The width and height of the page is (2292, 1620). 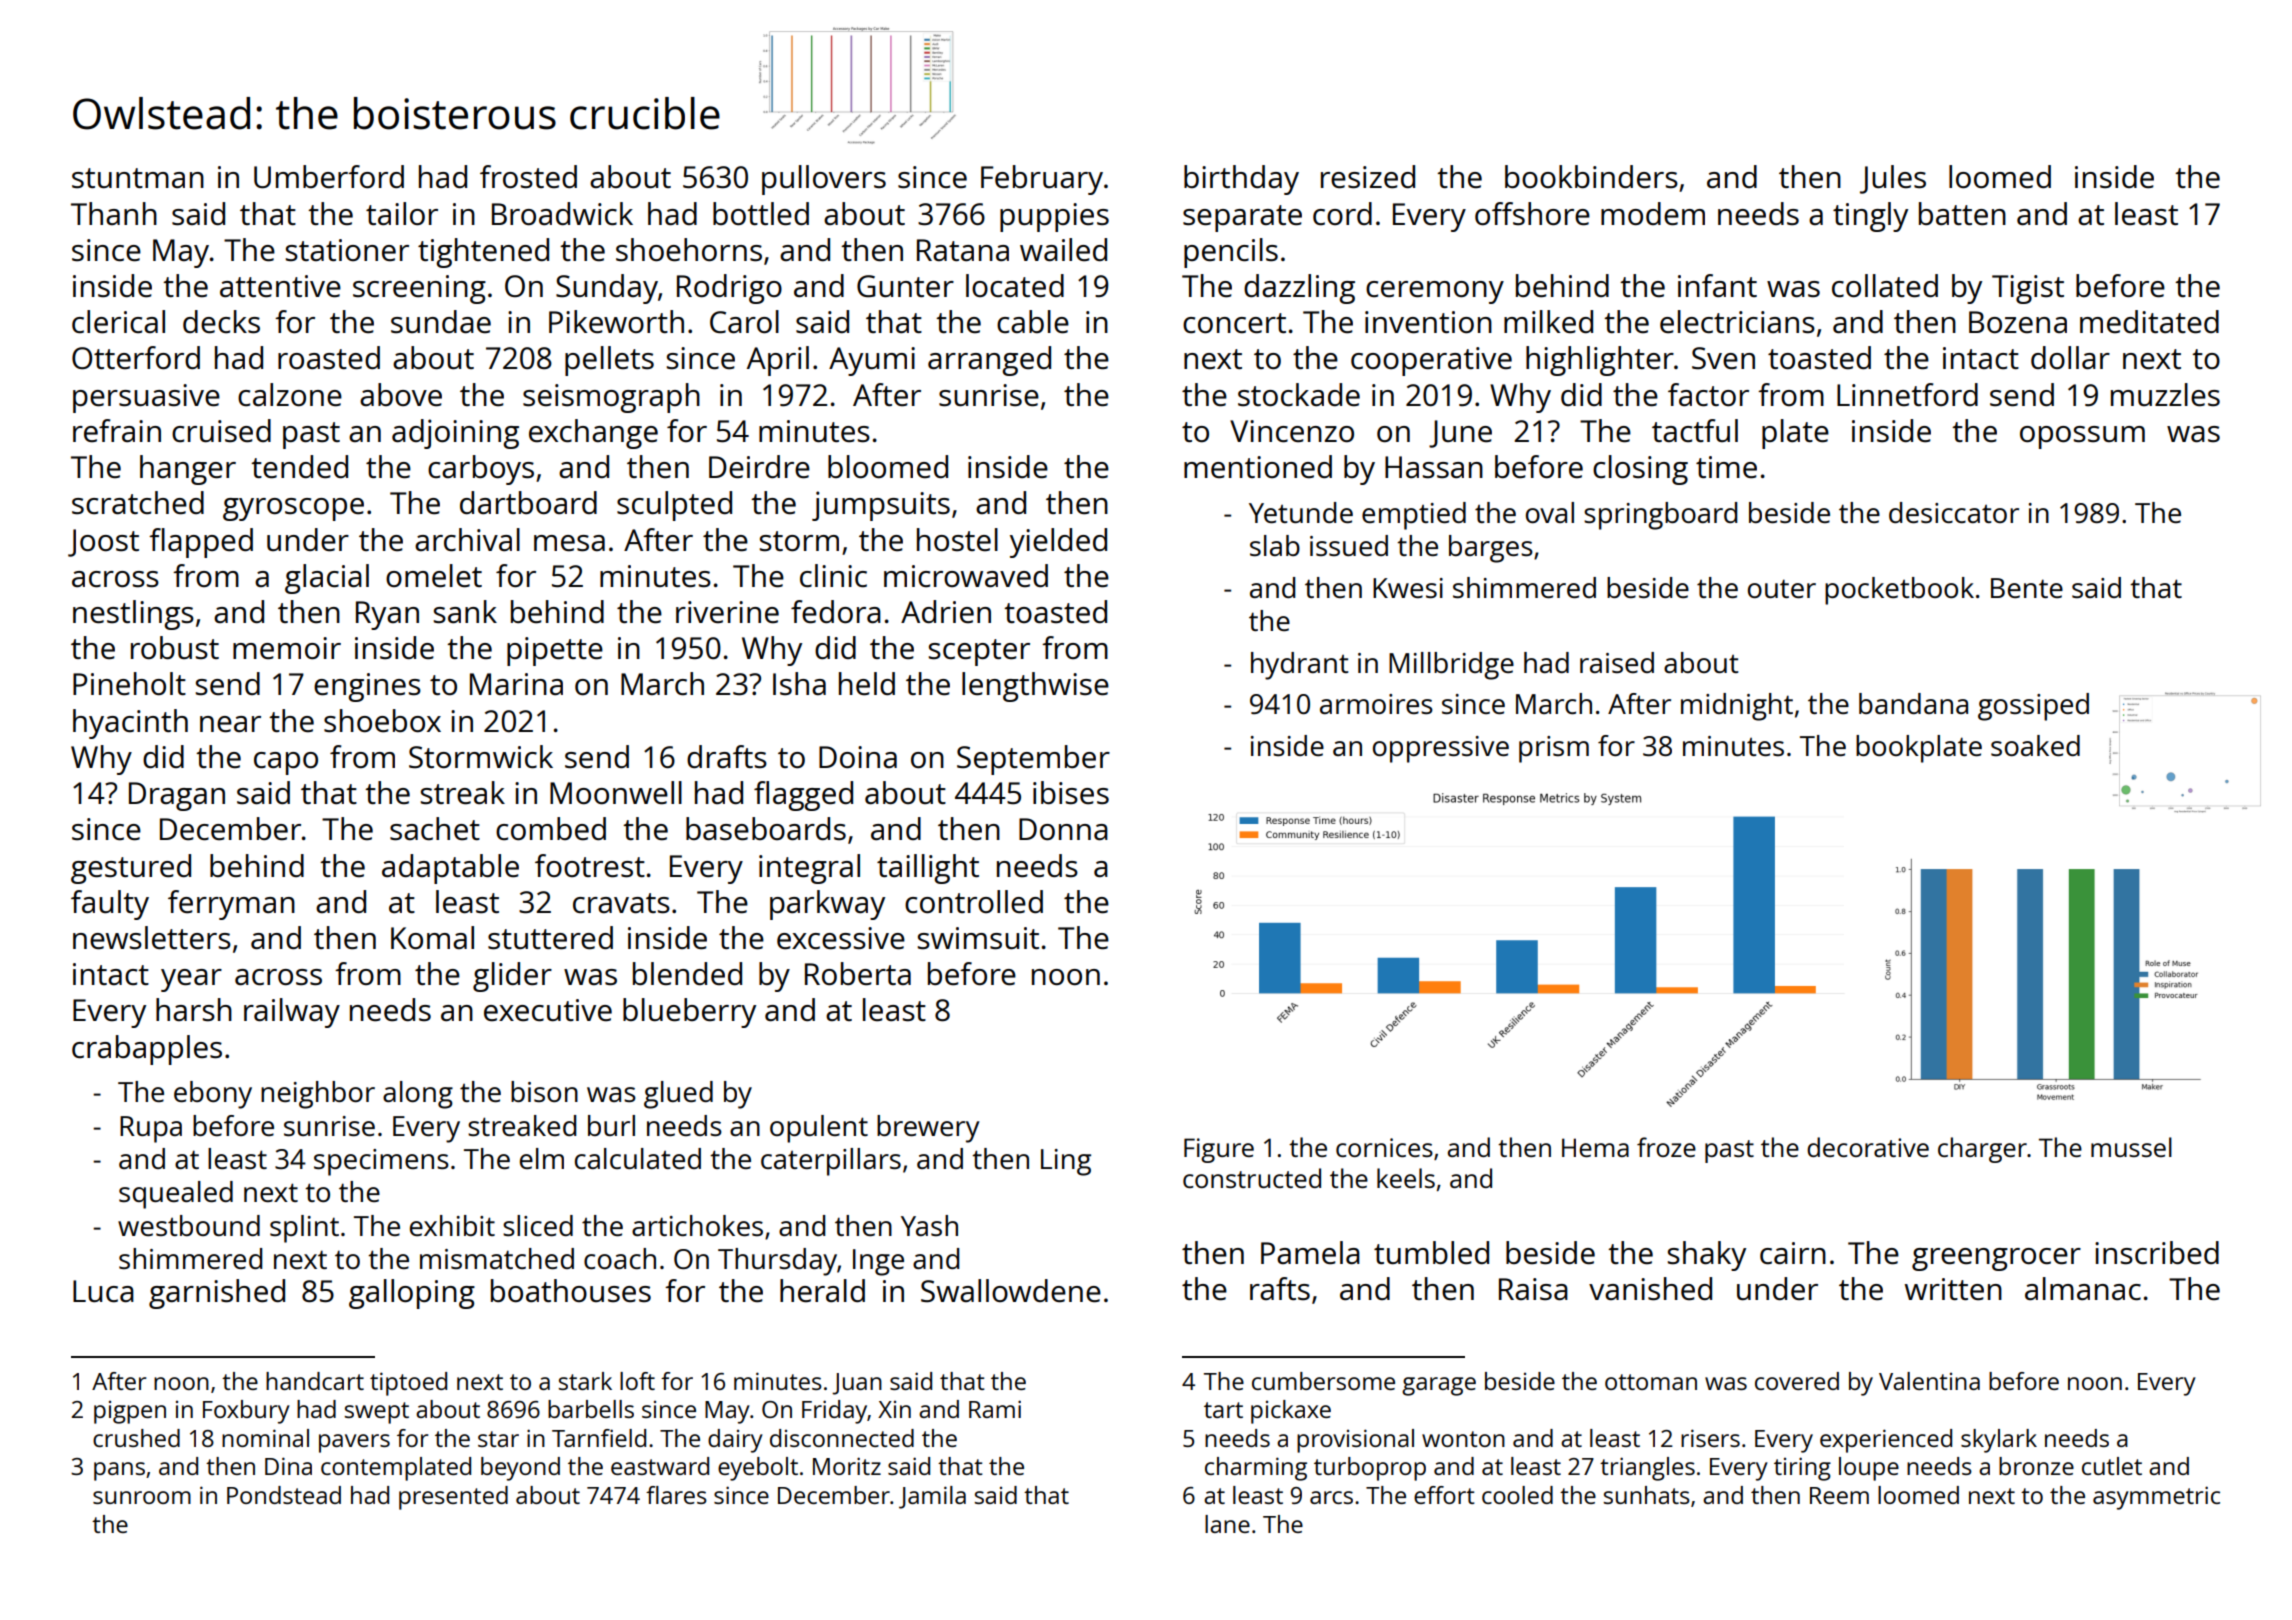 What do you see at coordinates (2035, 745) in the page?
I see `soaked` at bounding box center [2035, 745].
